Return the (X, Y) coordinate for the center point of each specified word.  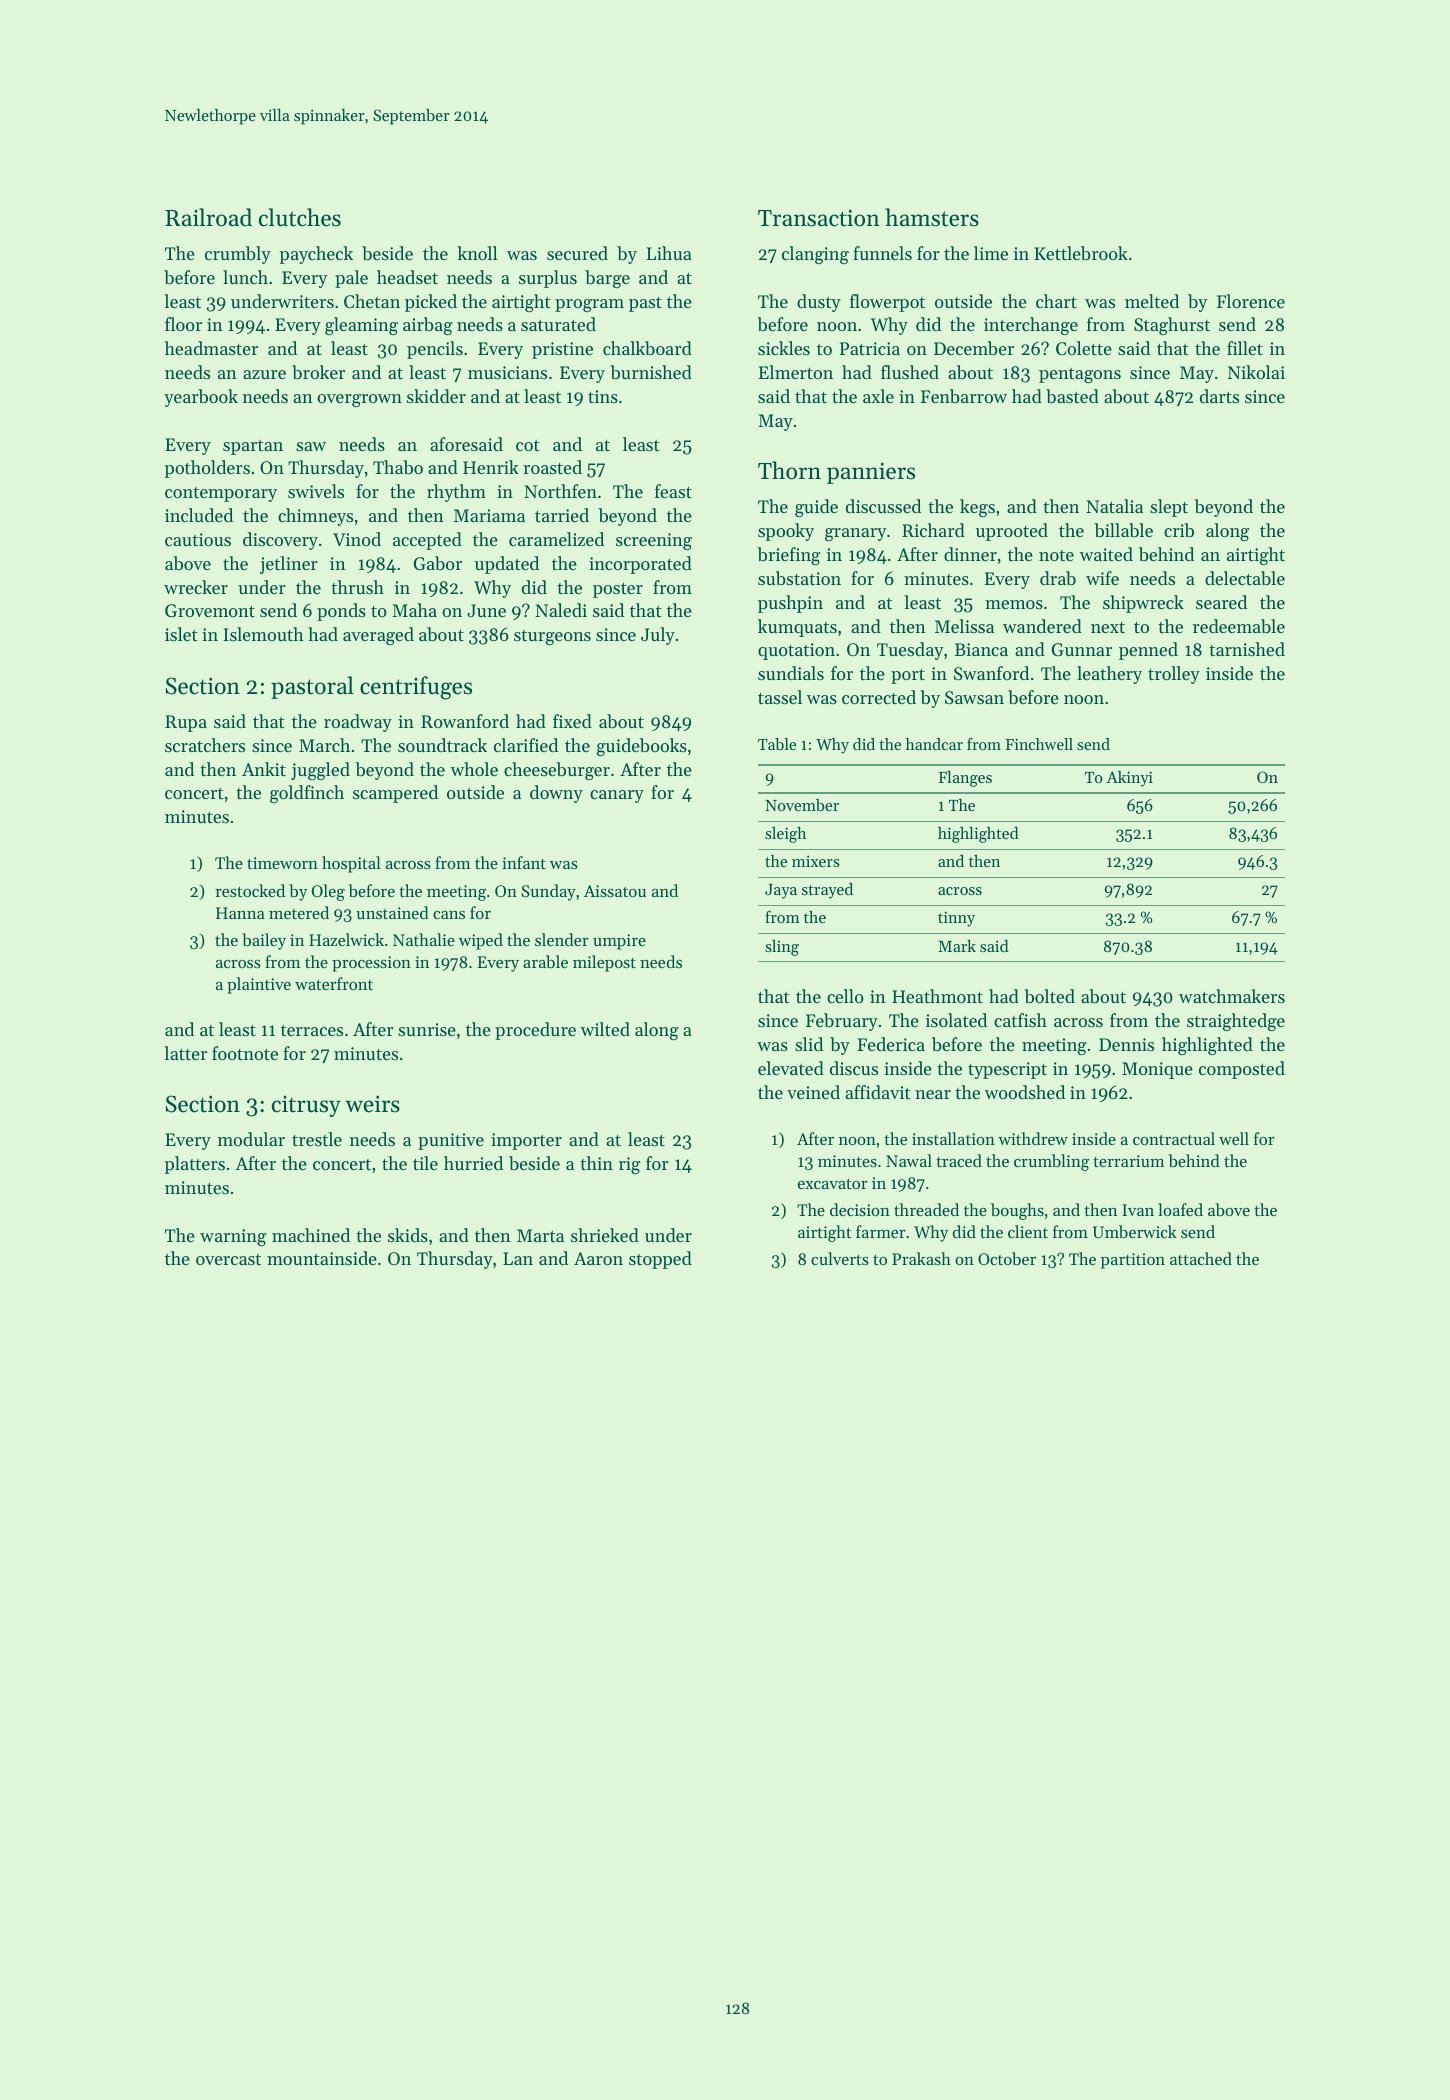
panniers (871, 473)
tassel (780, 697)
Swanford (991, 673)
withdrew (1033, 1138)
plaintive (259, 985)
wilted (605, 1029)
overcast (228, 1259)
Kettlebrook (1081, 253)
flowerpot (887, 303)
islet (181, 634)
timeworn (282, 863)
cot (528, 445)
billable (1123, 530)
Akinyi (1129, 779)
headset (407, 277)
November (802, 805)
